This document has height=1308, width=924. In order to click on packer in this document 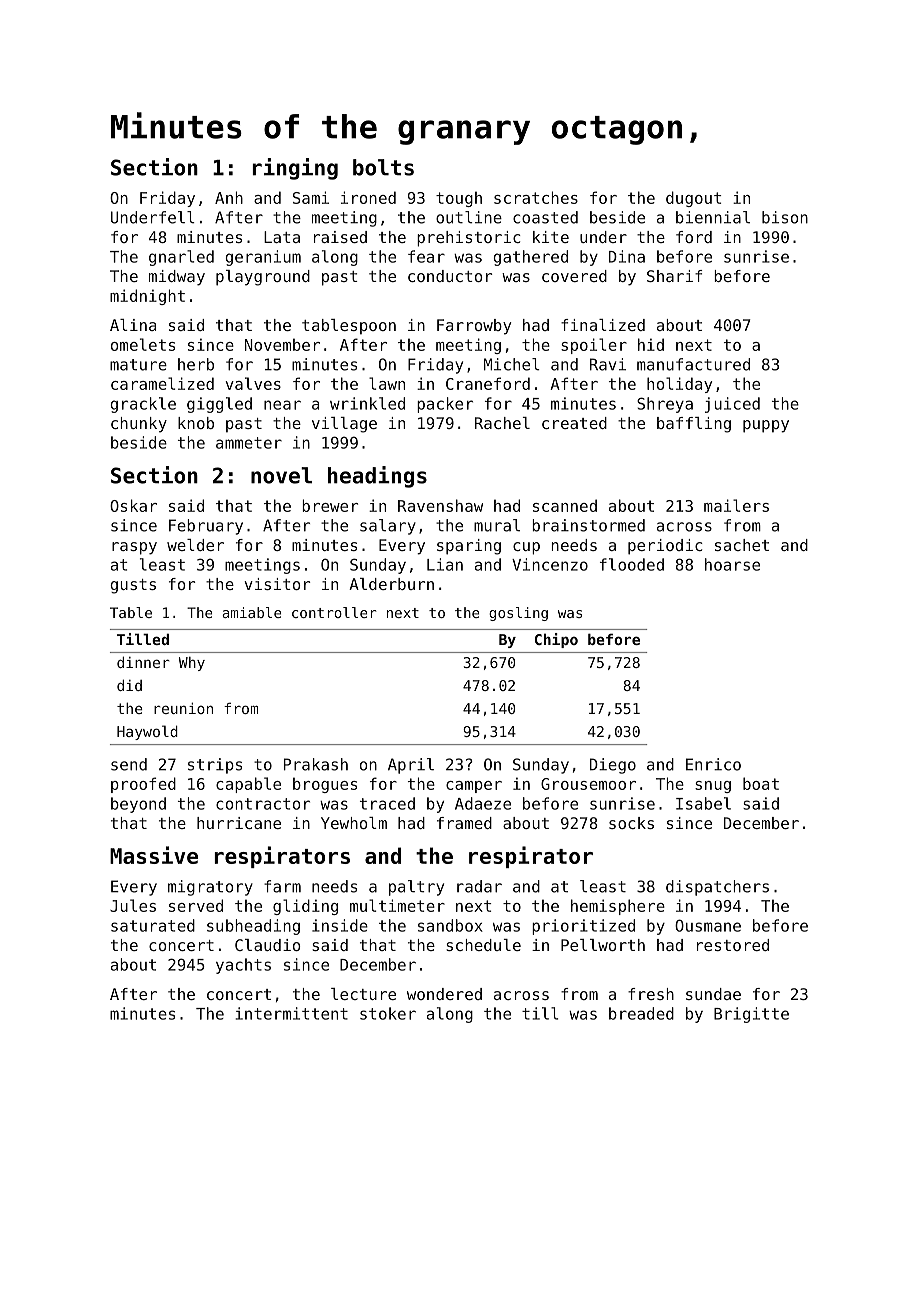, I will do `click(445, 405)`.
